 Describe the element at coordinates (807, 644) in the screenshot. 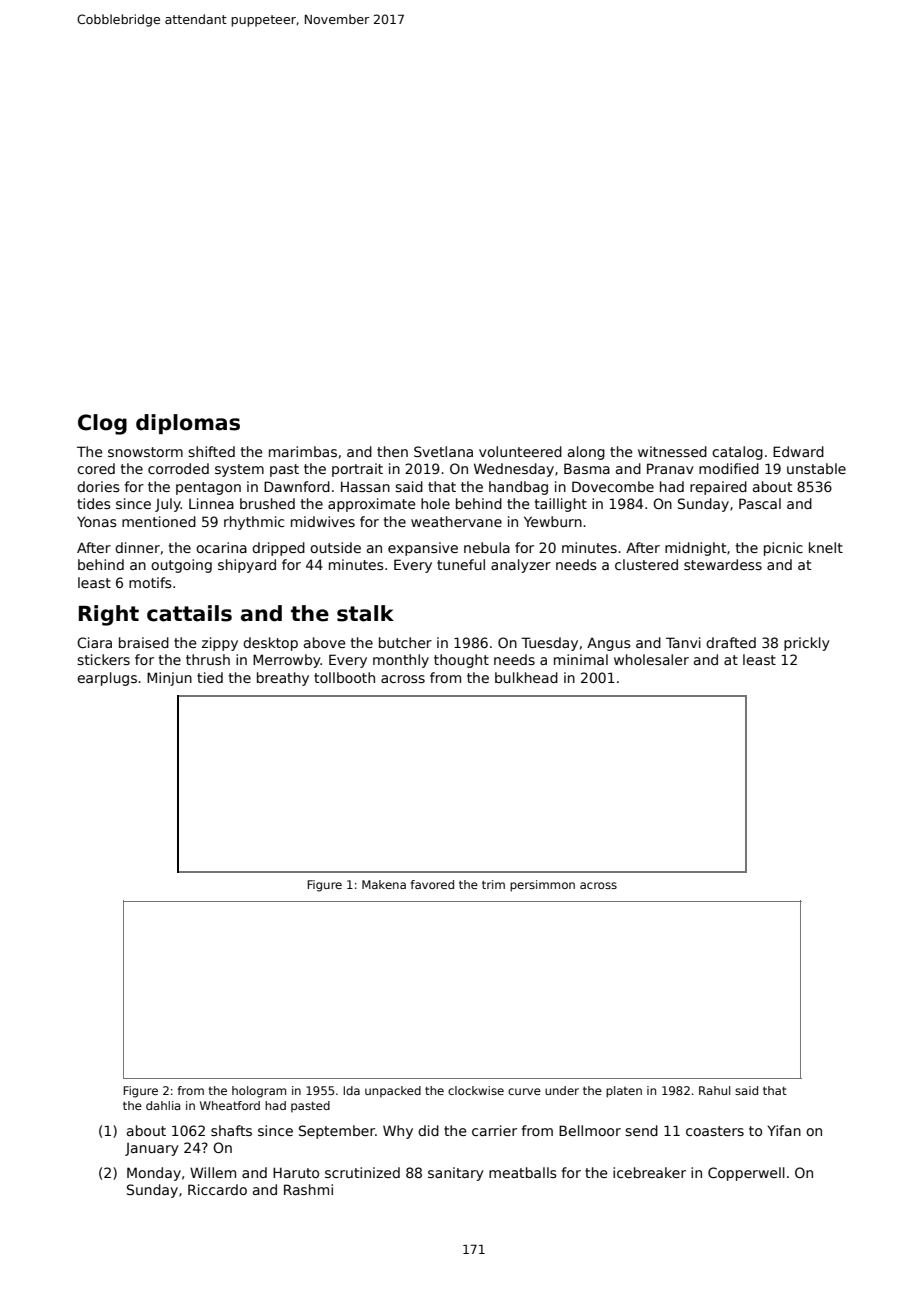

I see `prickly` at that location.
